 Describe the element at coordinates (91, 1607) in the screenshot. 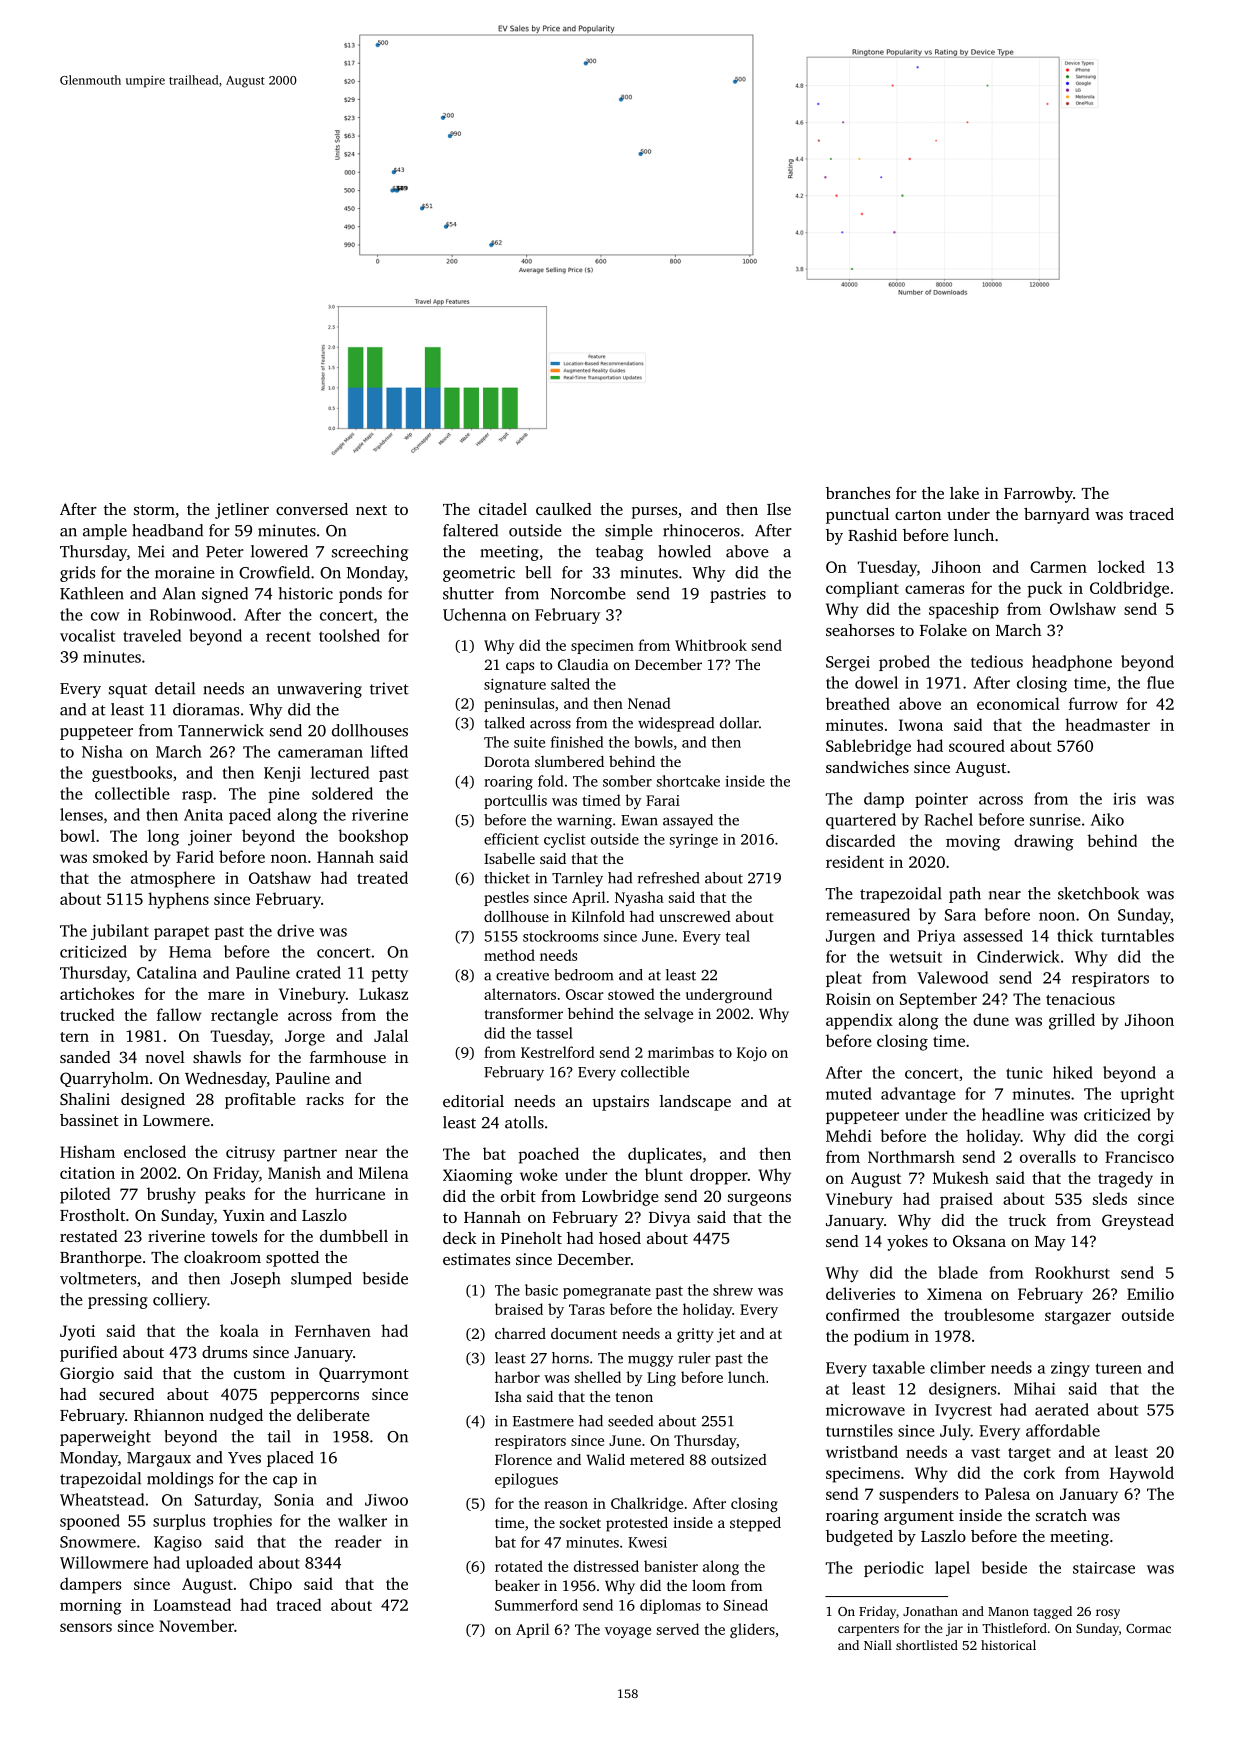

I see `morning` at that location.
